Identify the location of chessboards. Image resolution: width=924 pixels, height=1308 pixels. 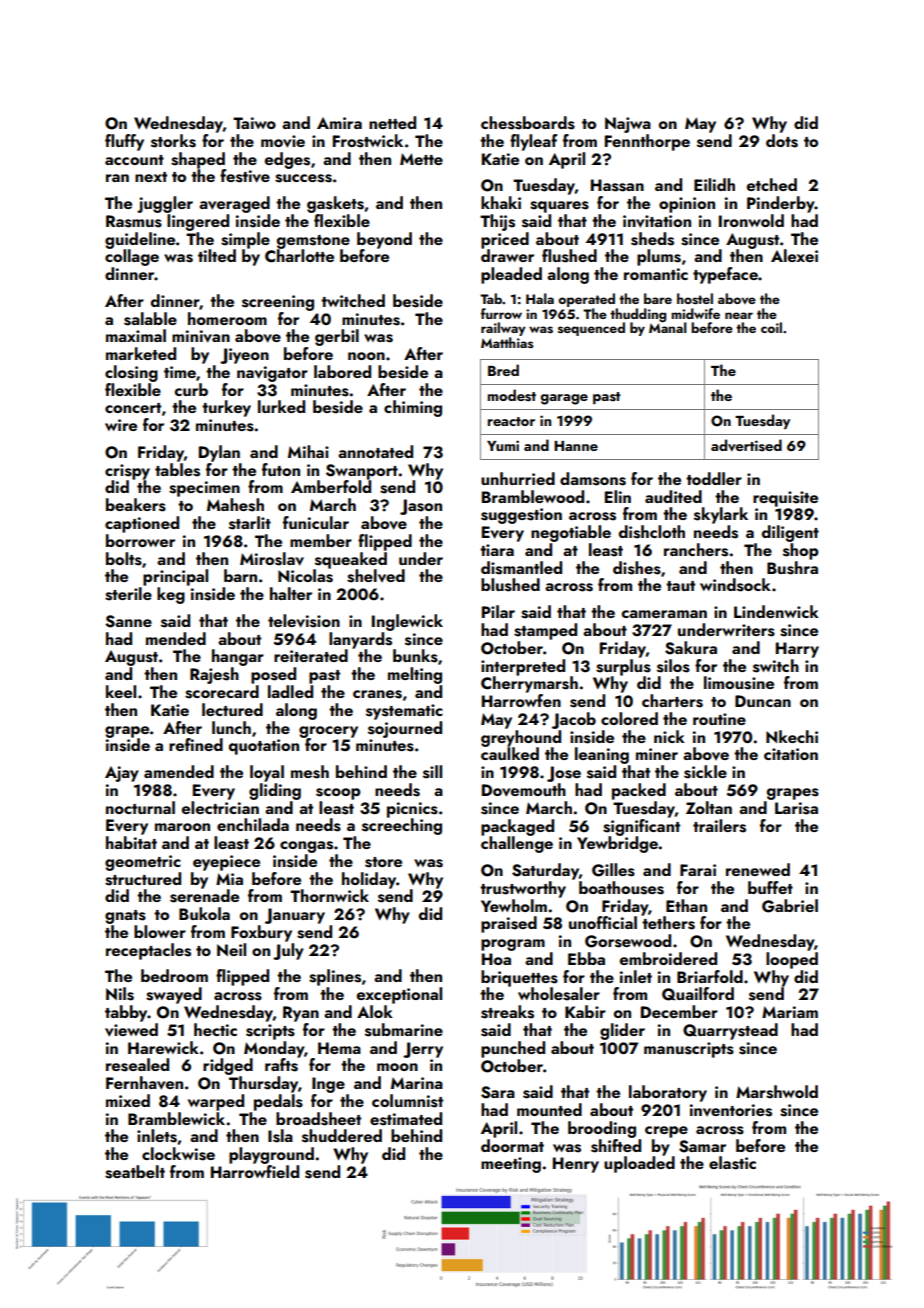
(528, 123).
